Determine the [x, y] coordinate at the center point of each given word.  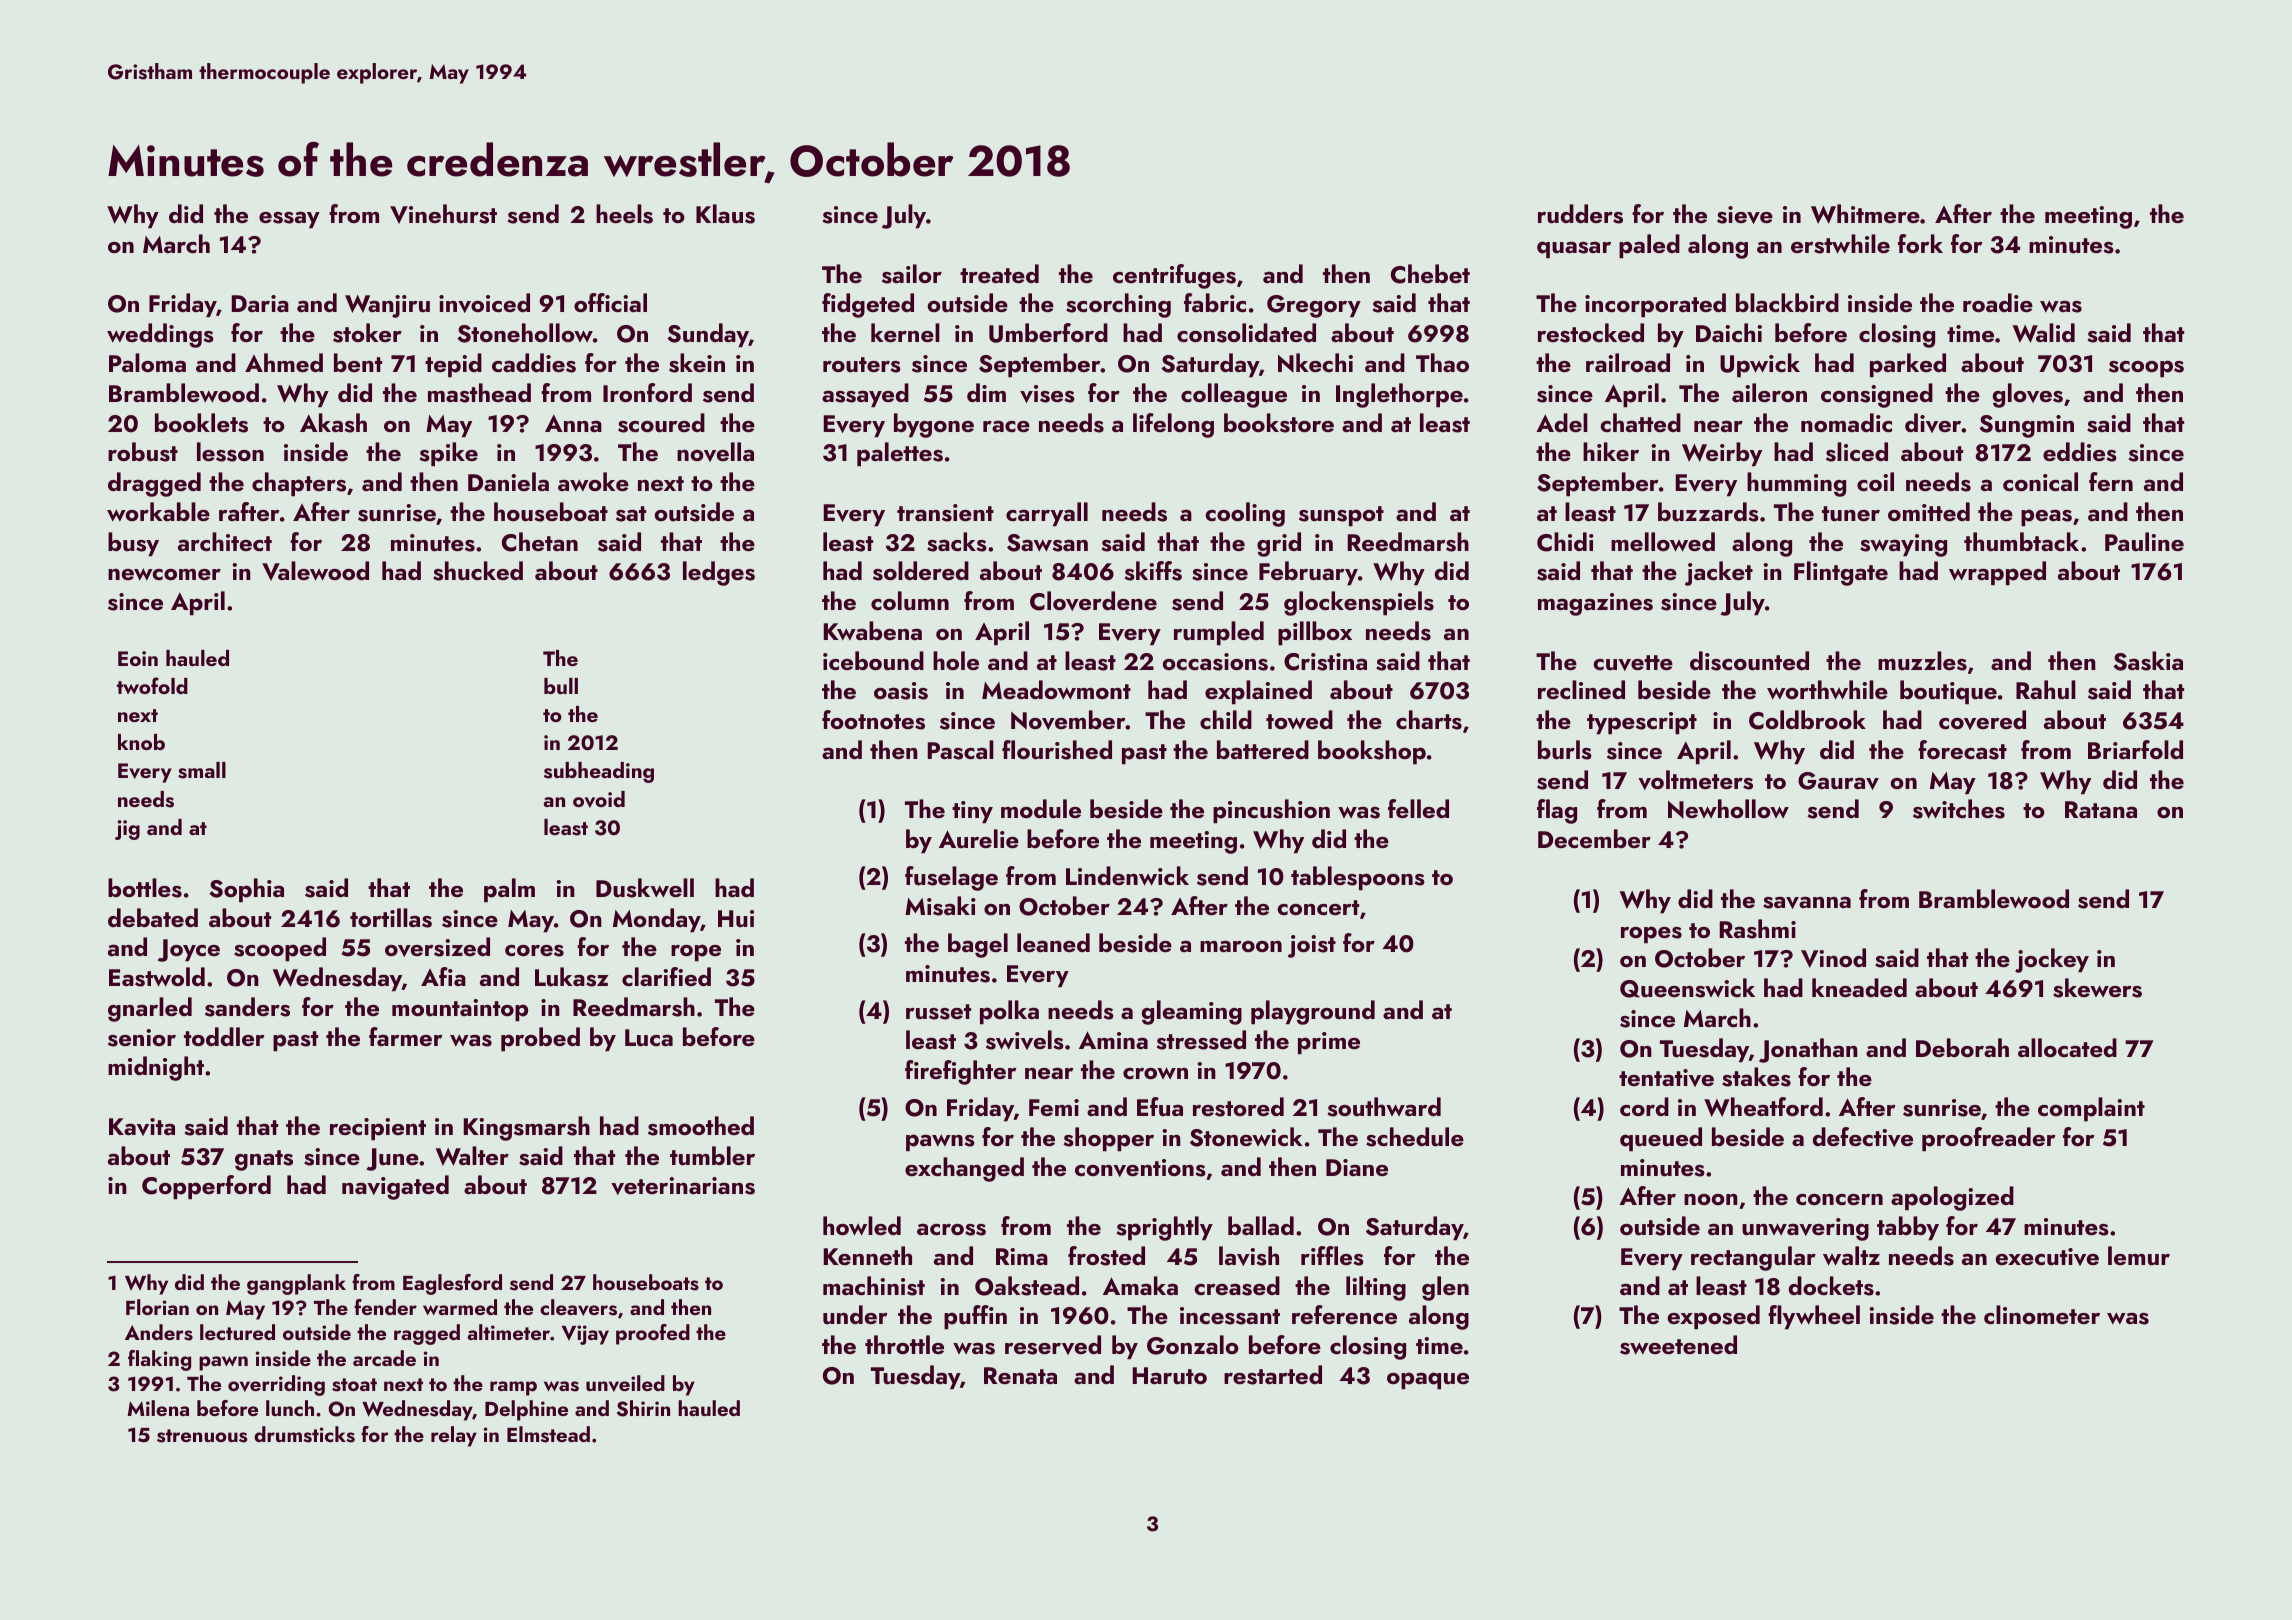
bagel [978, 945]
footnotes [873, 720]
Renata [1020, 1375]
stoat [354, 1385]
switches [1959, 809]
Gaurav [1838, 781]
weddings [160, 335]
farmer [405, 1036]
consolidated [1246, 333]
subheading [599, 772]
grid [1279, 544]
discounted [1749, 661]
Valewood [315, 571]
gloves [2028, 395]
